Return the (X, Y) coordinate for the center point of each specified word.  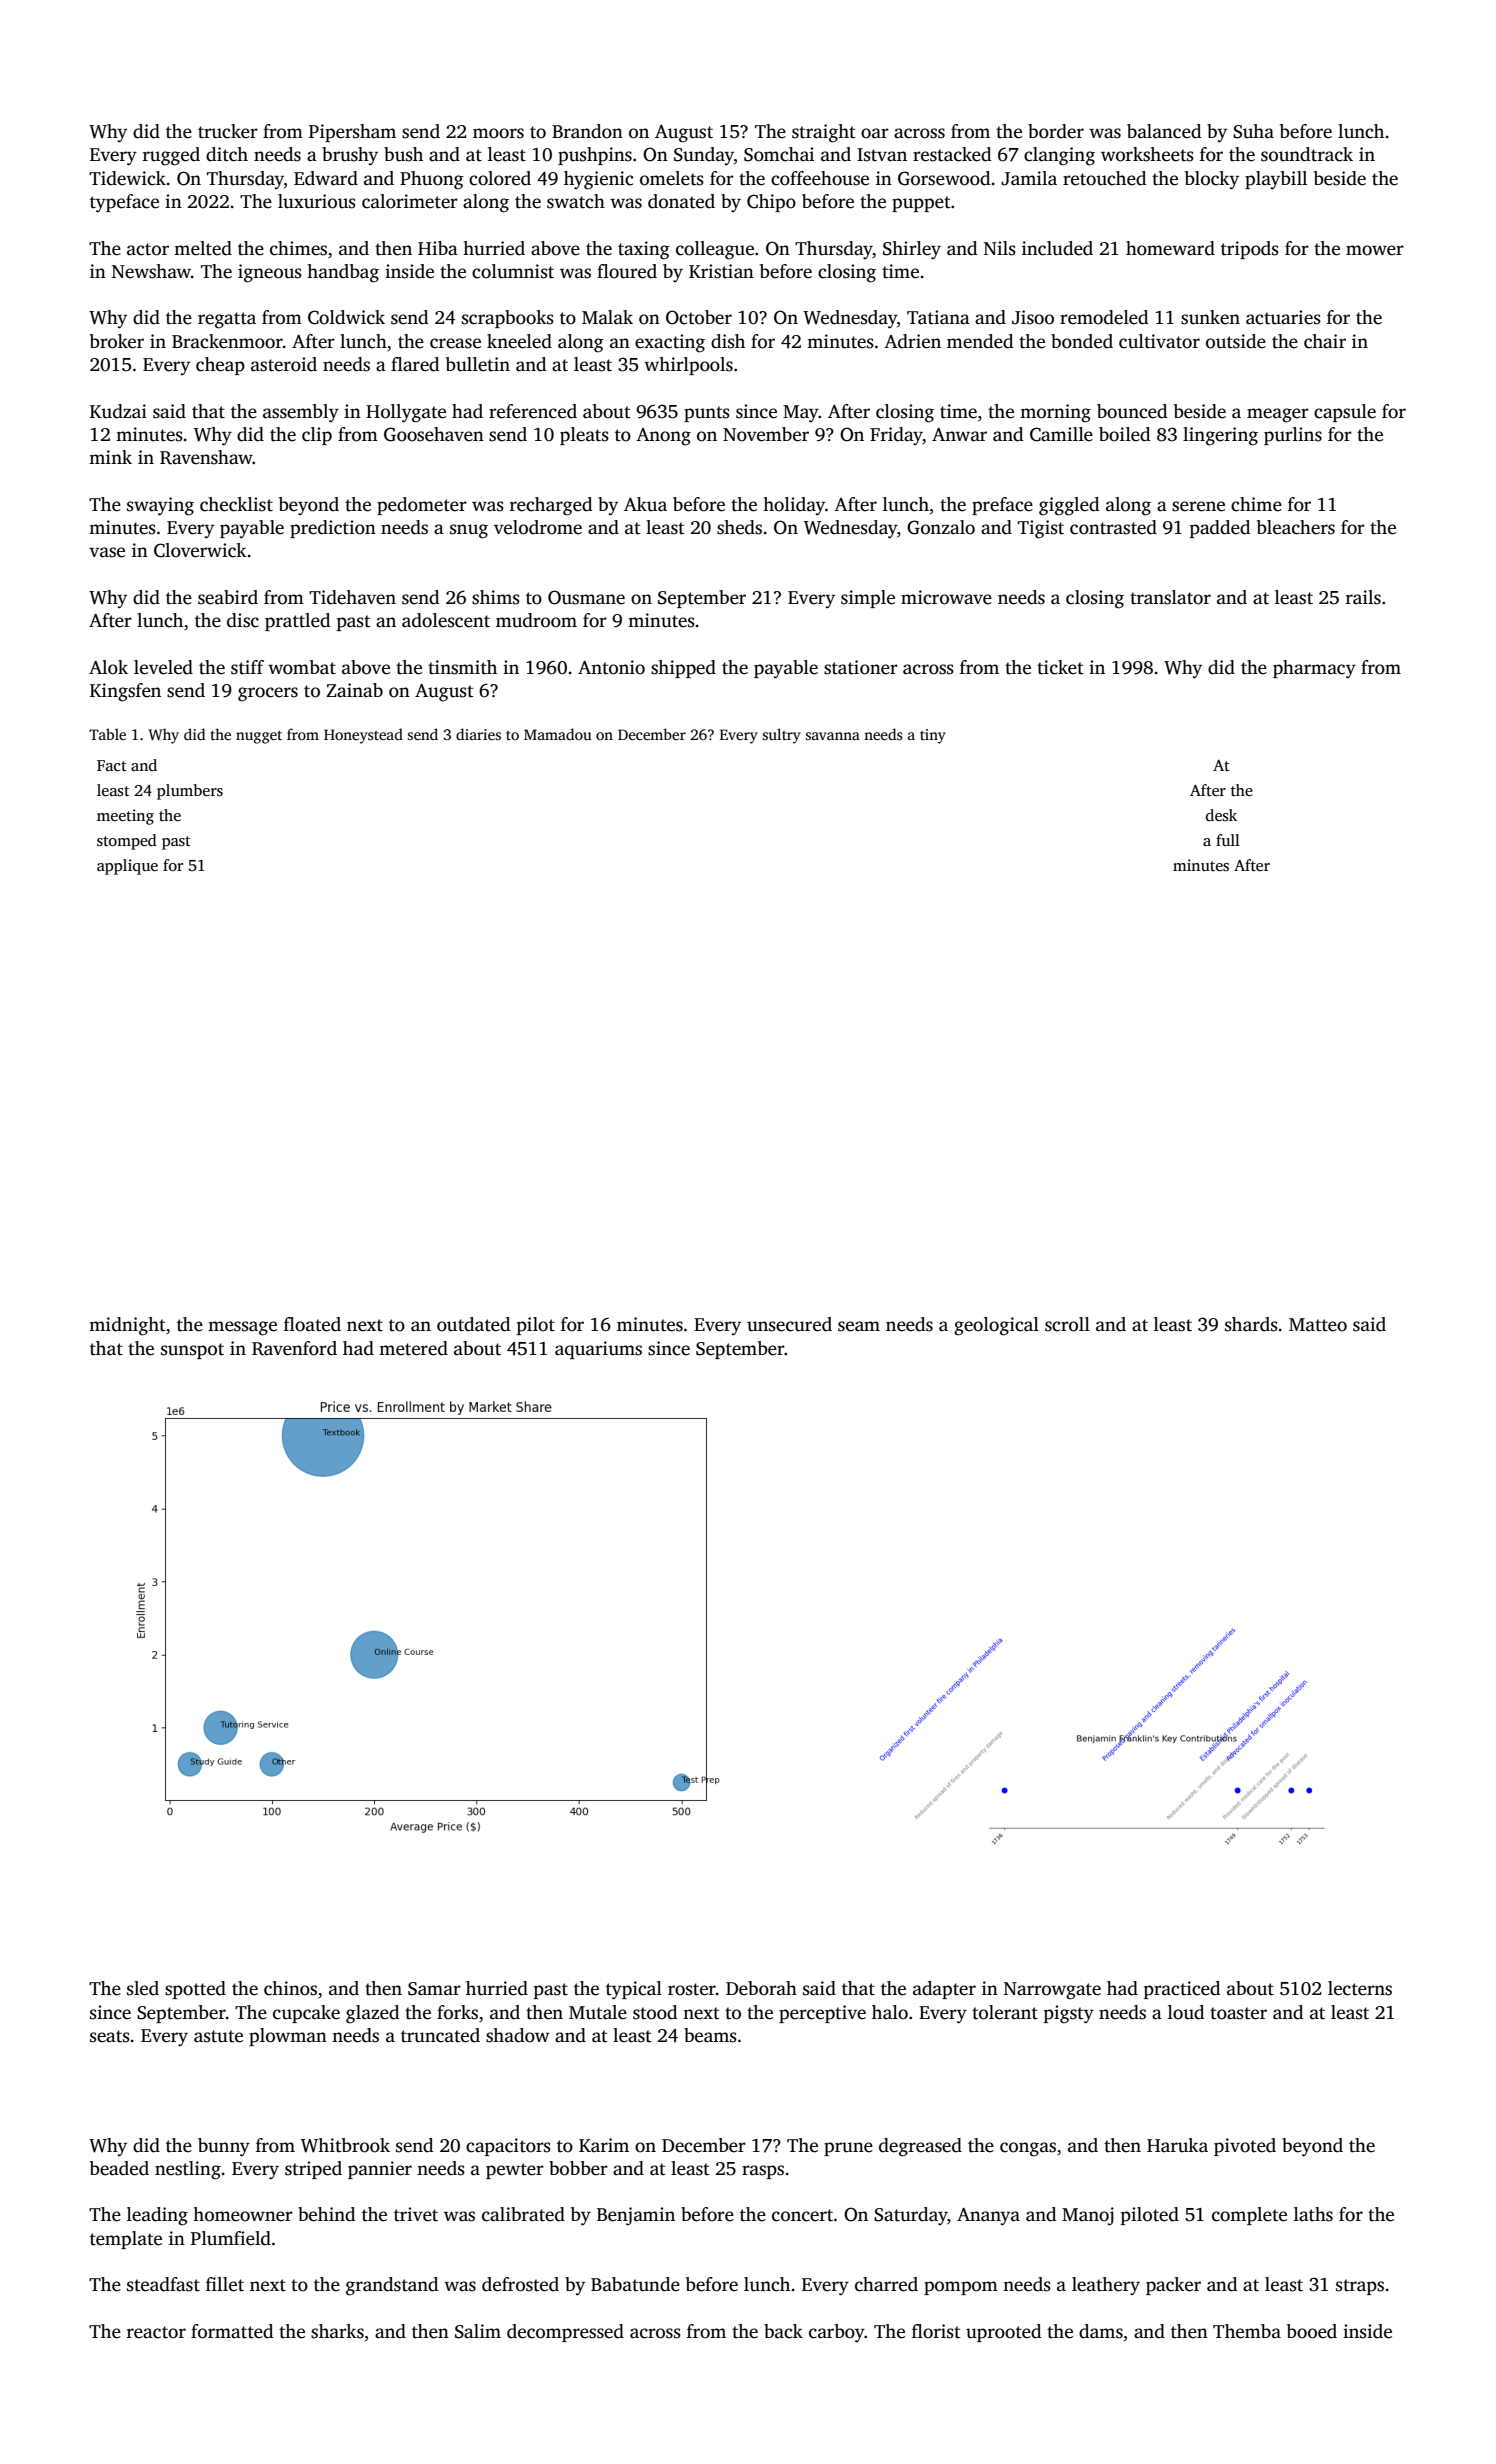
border (1056, 131)
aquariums (598, 1350)
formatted (232, 2331)
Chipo (771, 203)
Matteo (1318, 1325)
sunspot (192, 1351)
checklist (236, 504)
